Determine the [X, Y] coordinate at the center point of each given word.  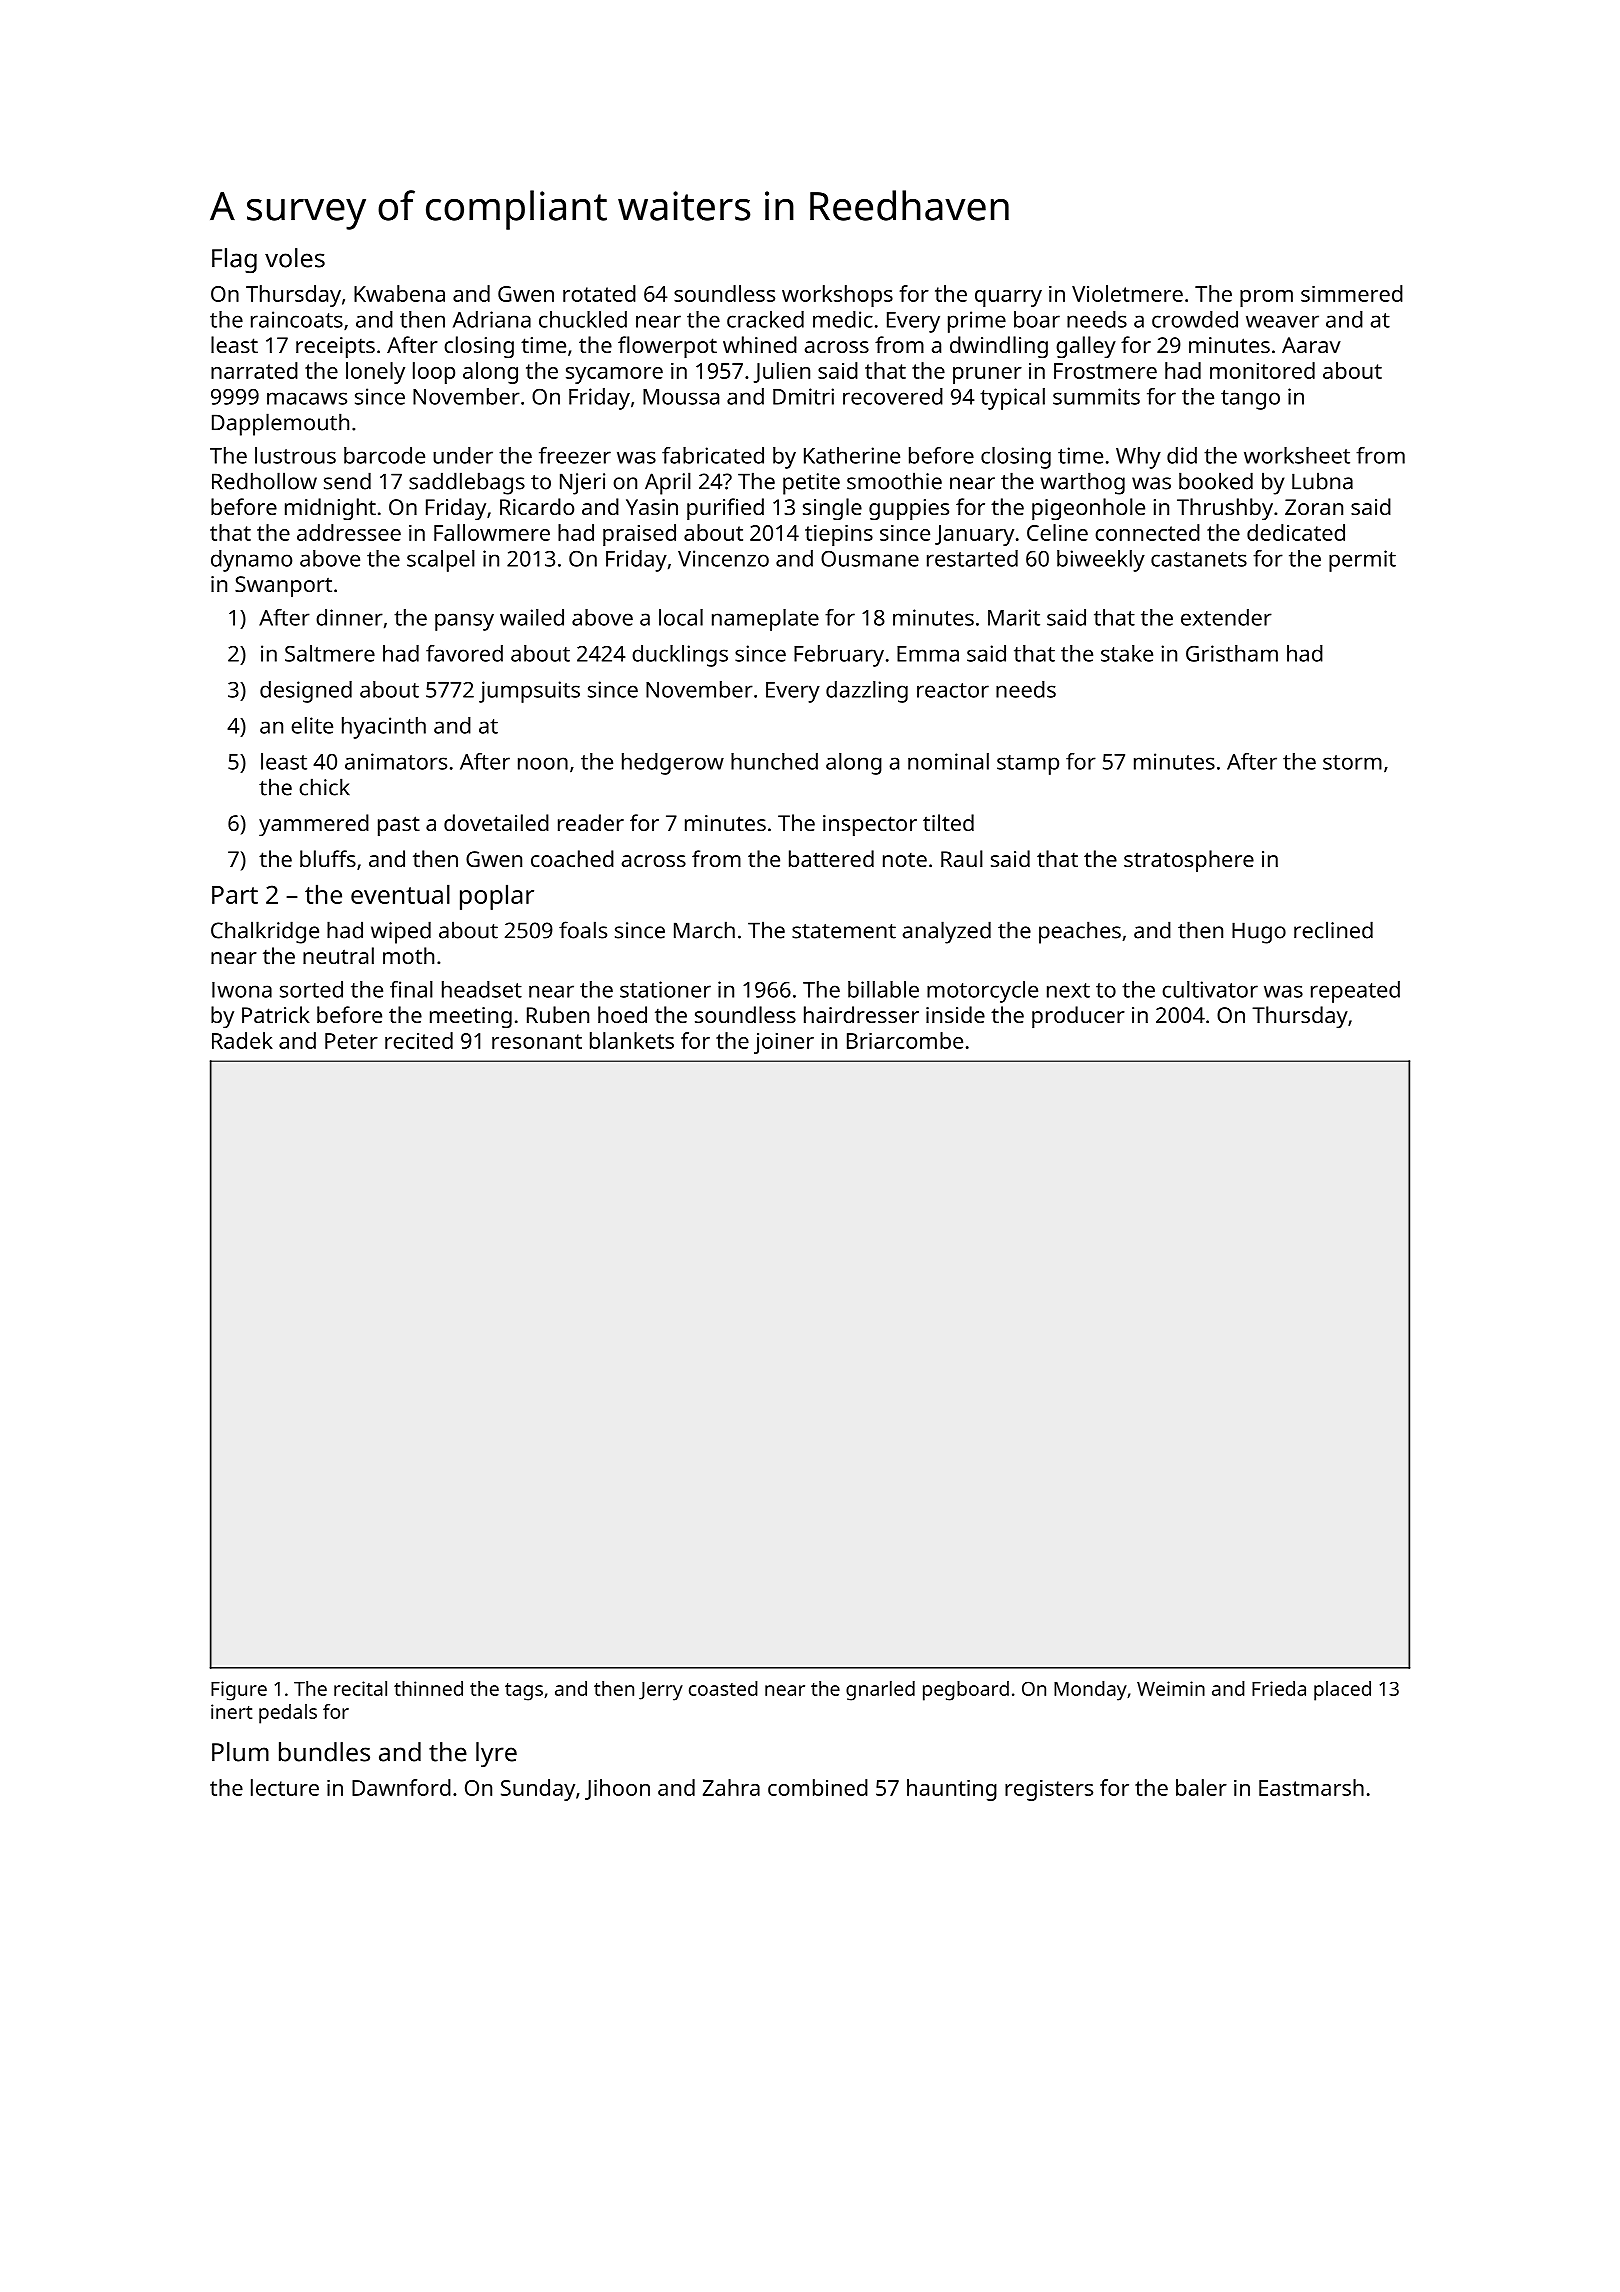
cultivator [1210, 989]
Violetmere [1127, 293]
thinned [428, 1688]
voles [295, 258]
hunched [774, 761]
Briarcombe [905, 1040]
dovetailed [496, 822]
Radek [242, 1040]
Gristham [1232, 653]
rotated [599, 293]
